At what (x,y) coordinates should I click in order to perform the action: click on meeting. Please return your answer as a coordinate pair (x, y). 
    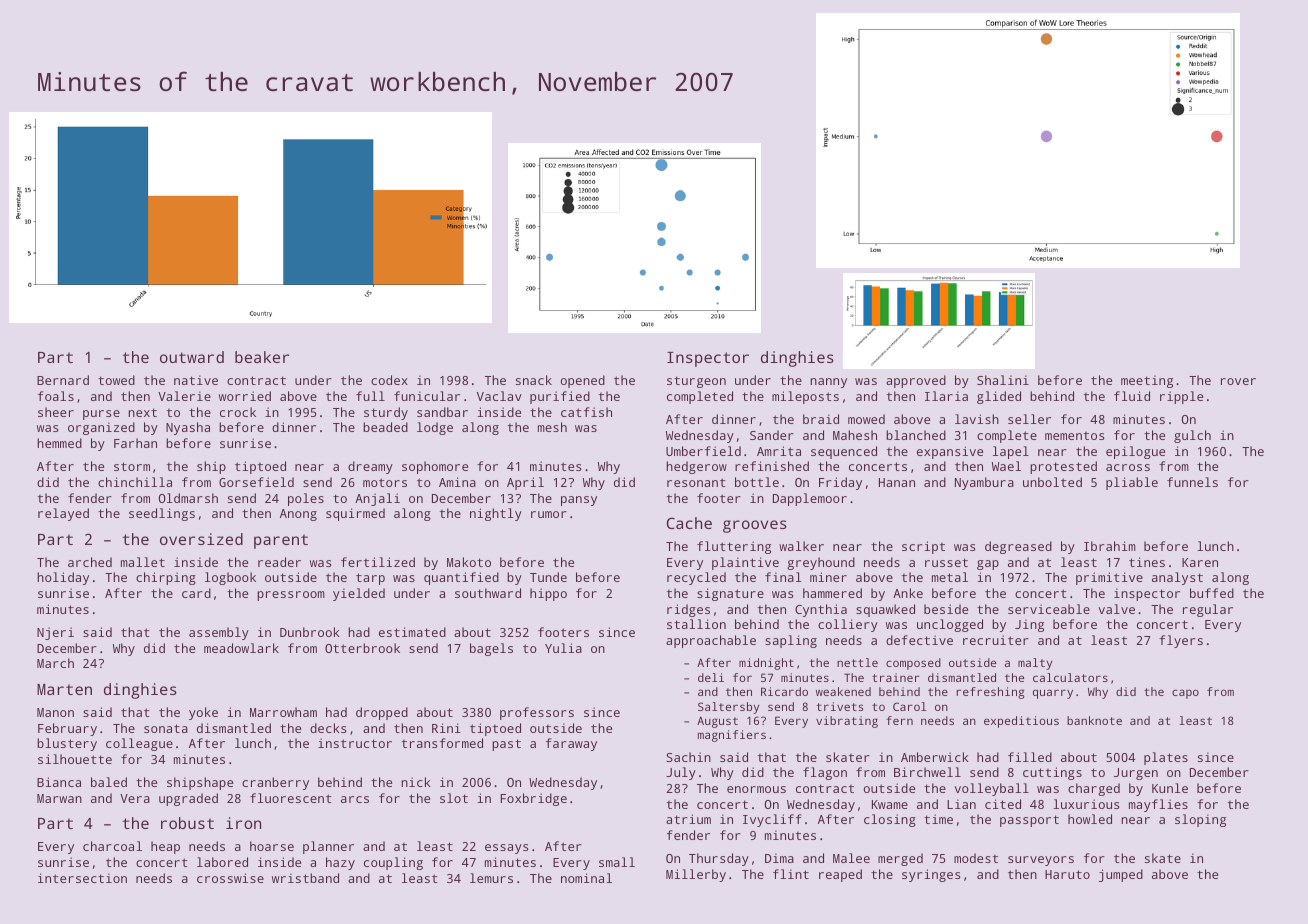
    Looking at the image, I should click on (1147, 381).
